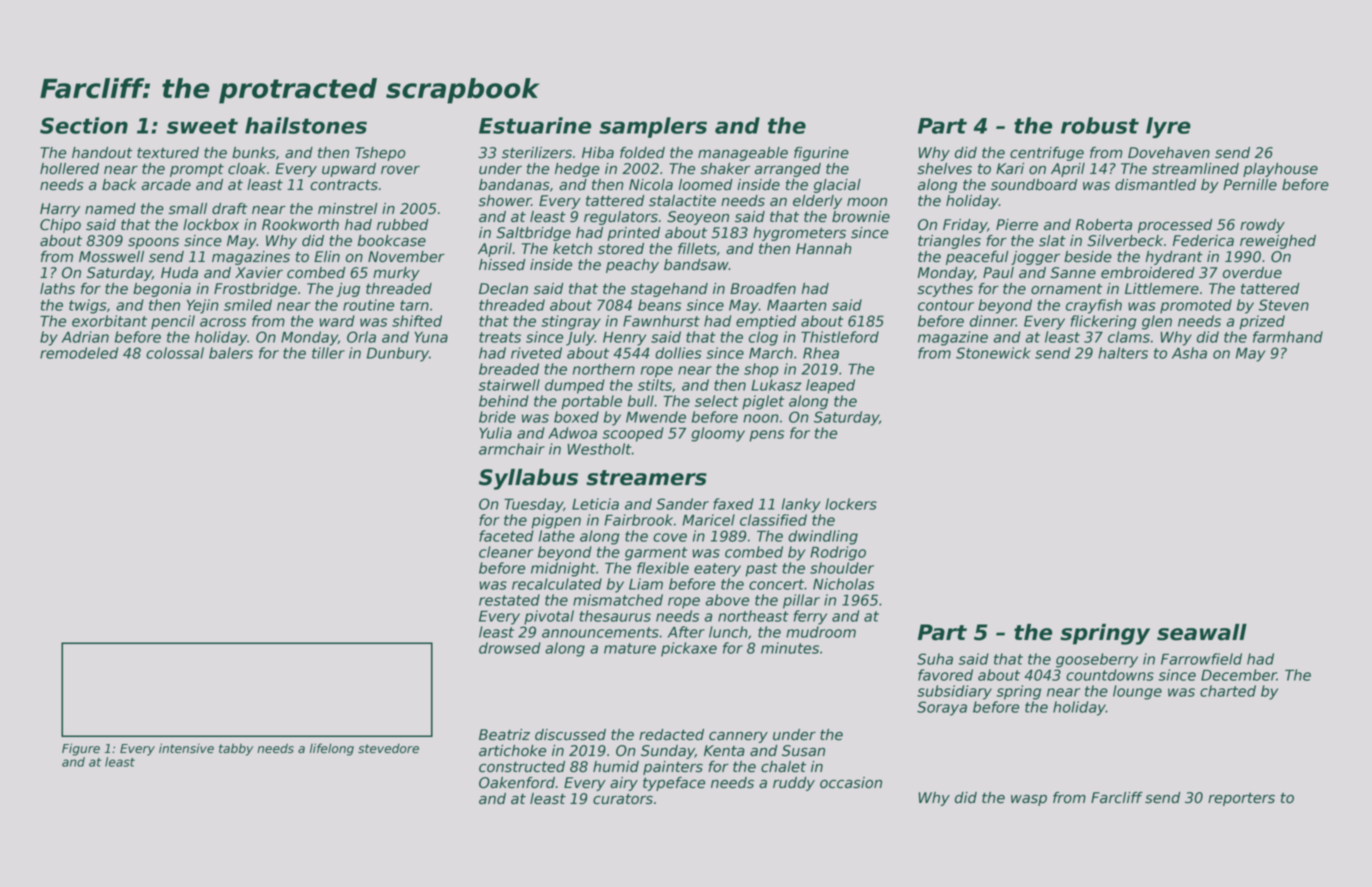  What do you see at coordinates (623, 799) in the screenshot?
I see `curators` at bounding box center [623, 799].
